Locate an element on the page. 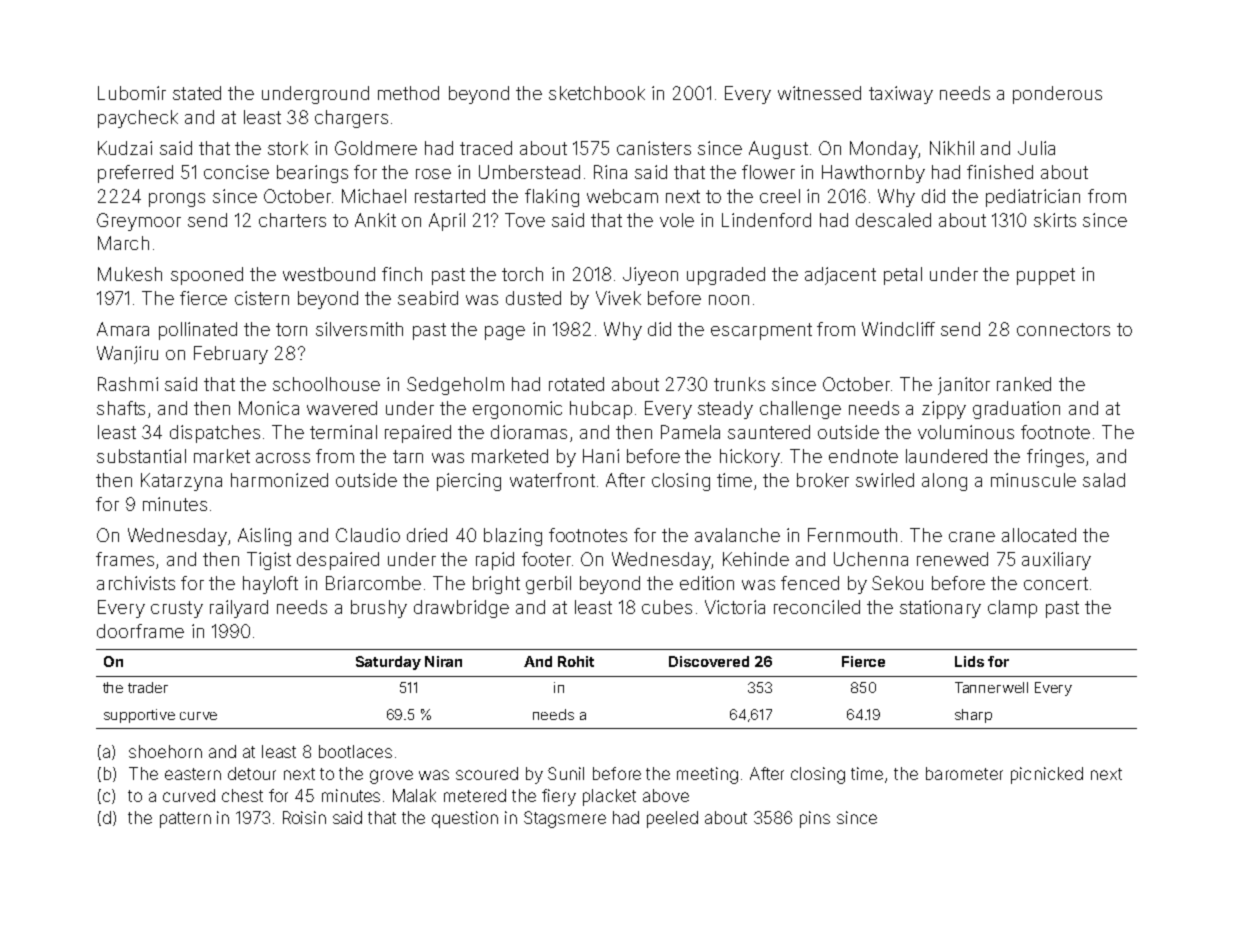 This image has width=1233, height=952. Kudzai is located at coordinates (125, 148).
